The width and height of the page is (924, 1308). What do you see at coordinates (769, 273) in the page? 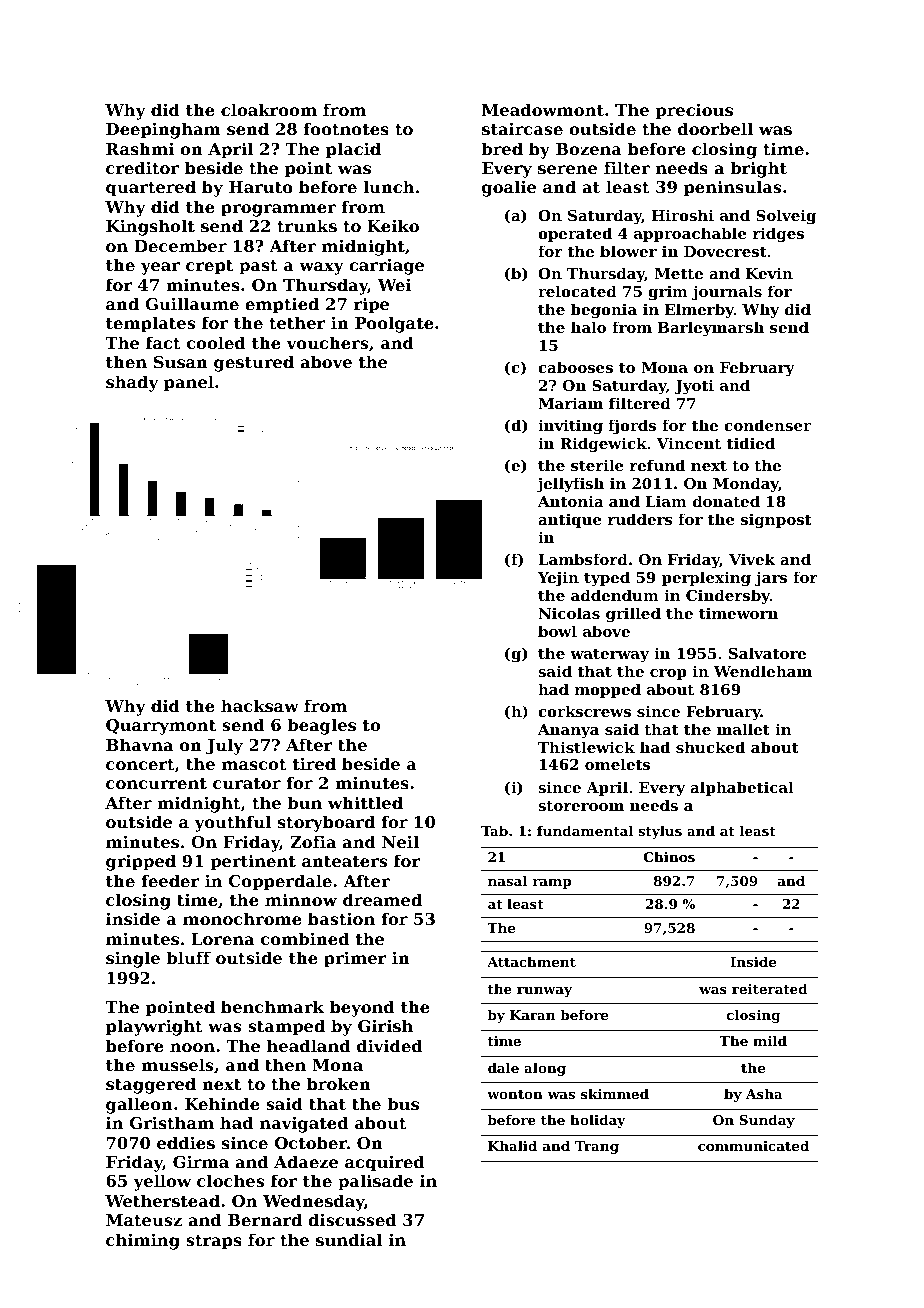
I see `Kevin` at bounding box center [769, 273].
